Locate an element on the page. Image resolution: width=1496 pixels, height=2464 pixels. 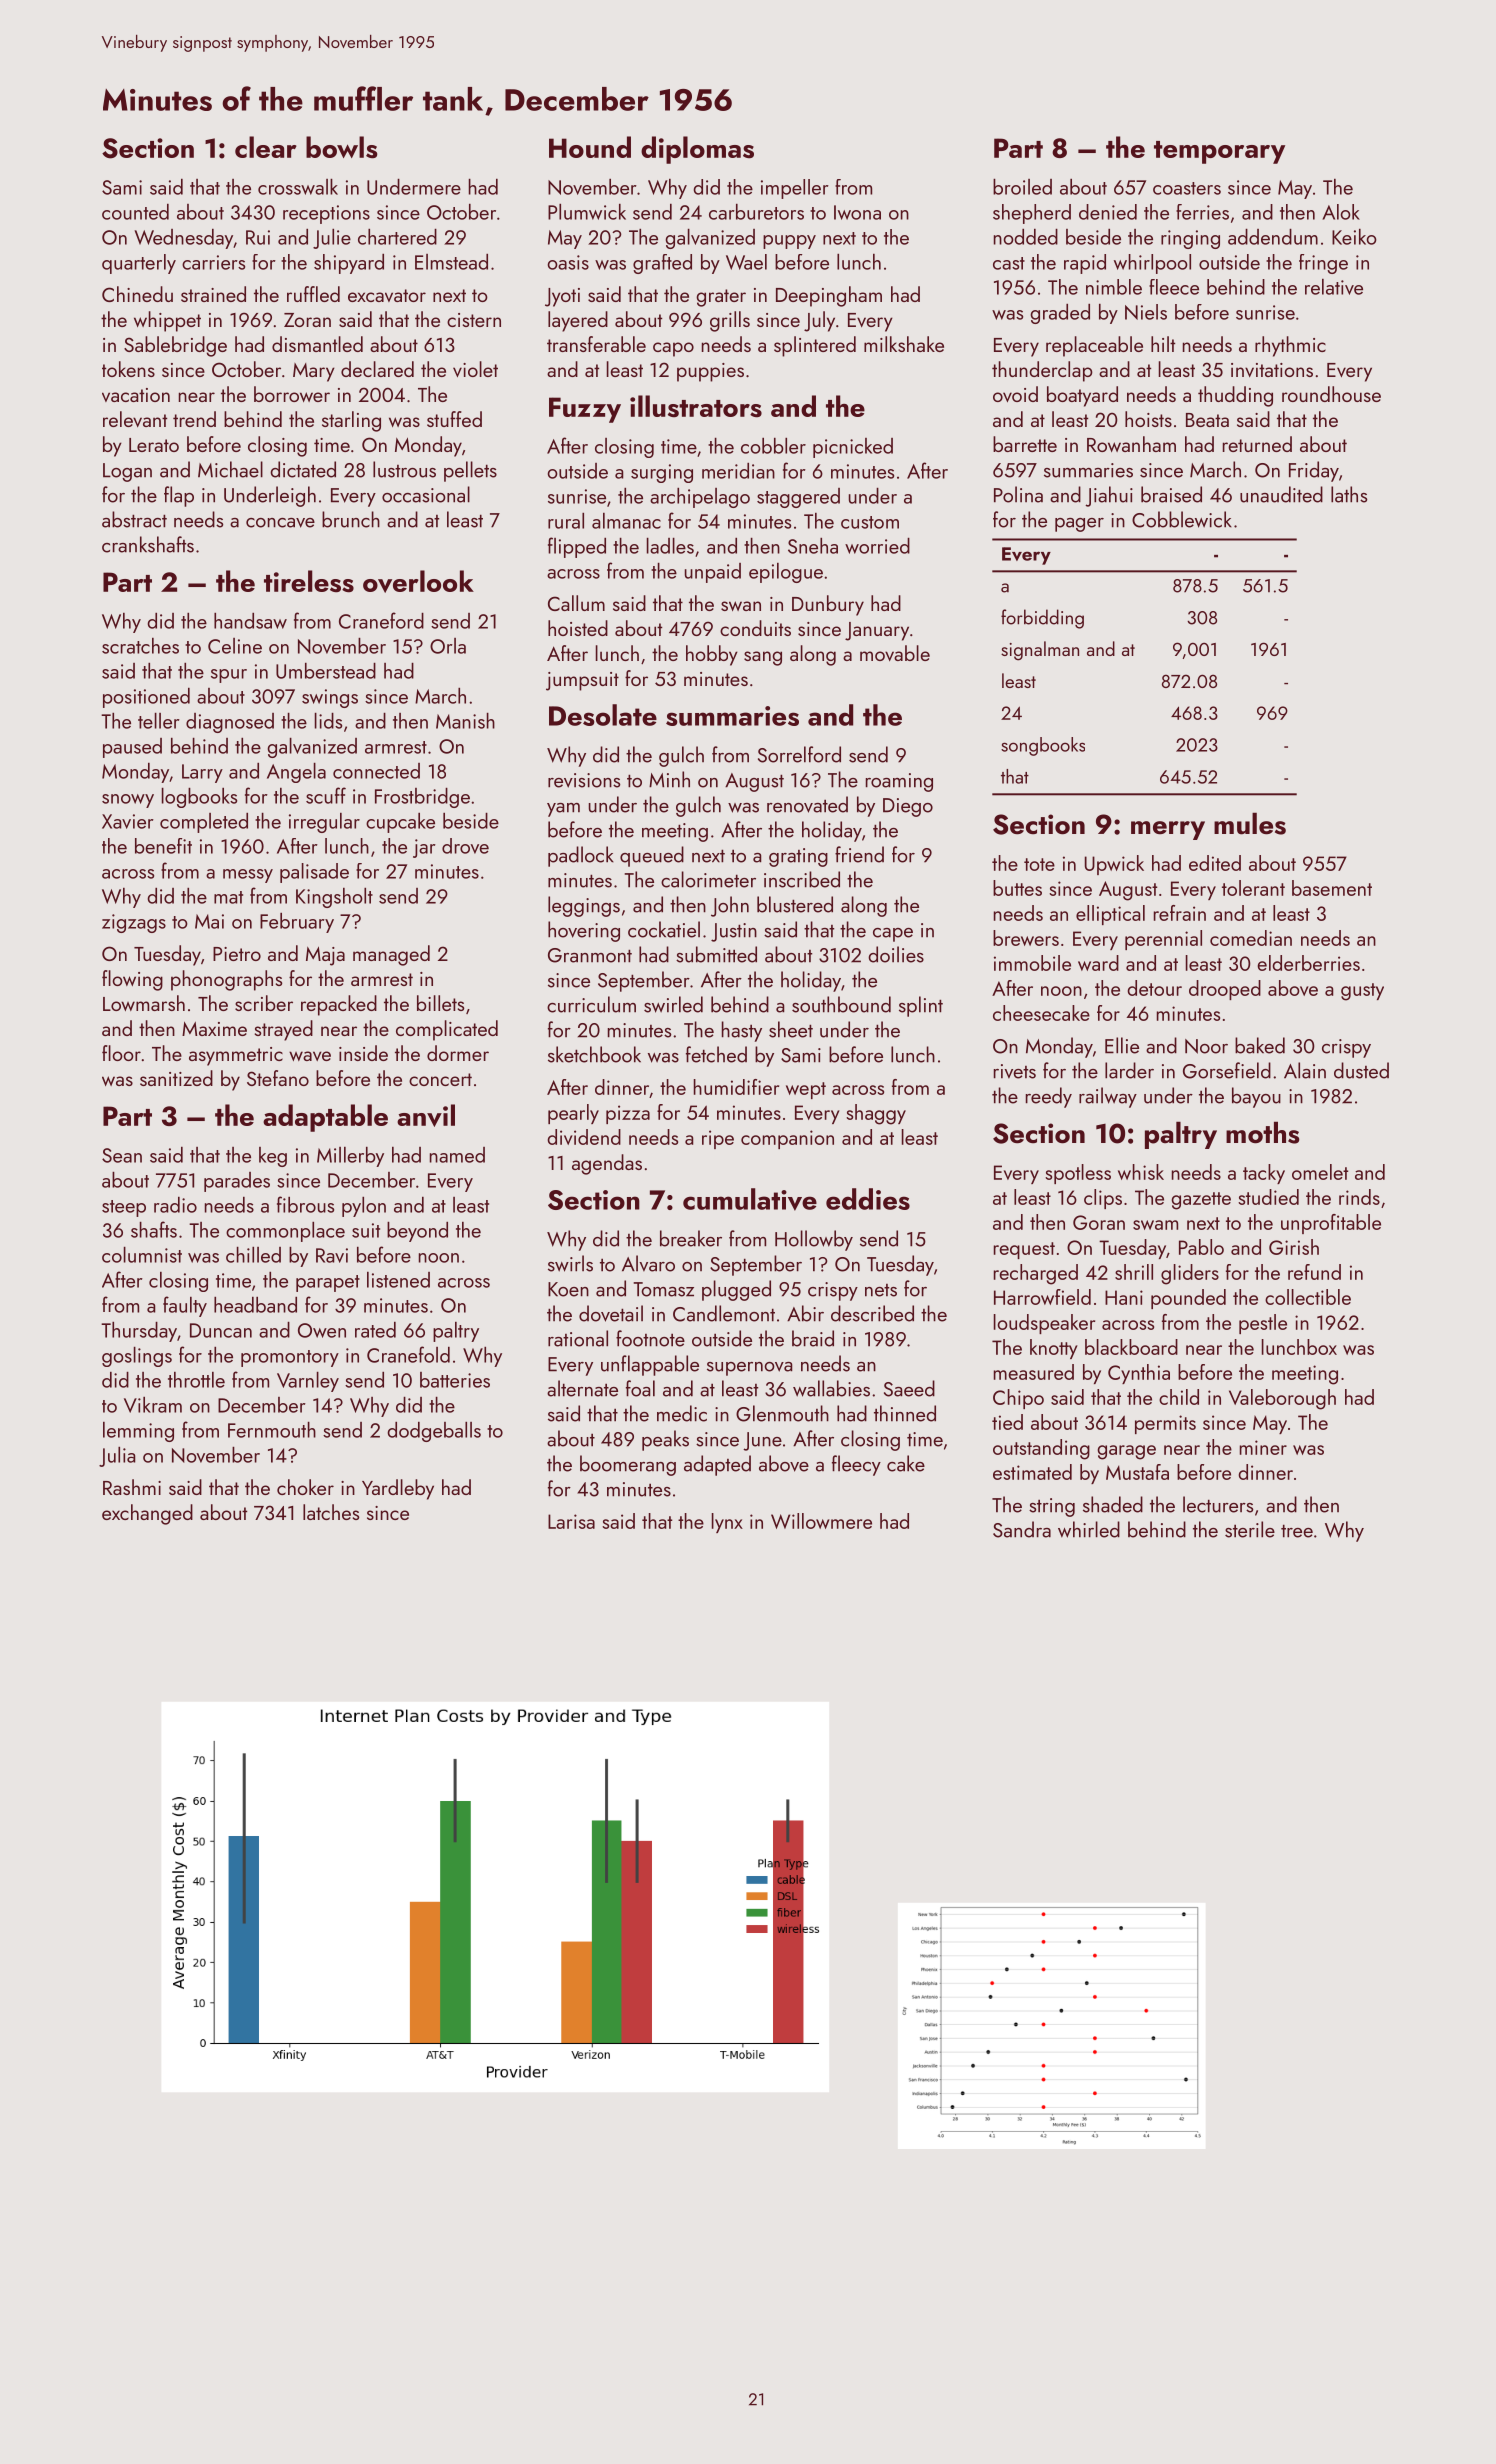
renovated is located at coordinates (807, 804).
